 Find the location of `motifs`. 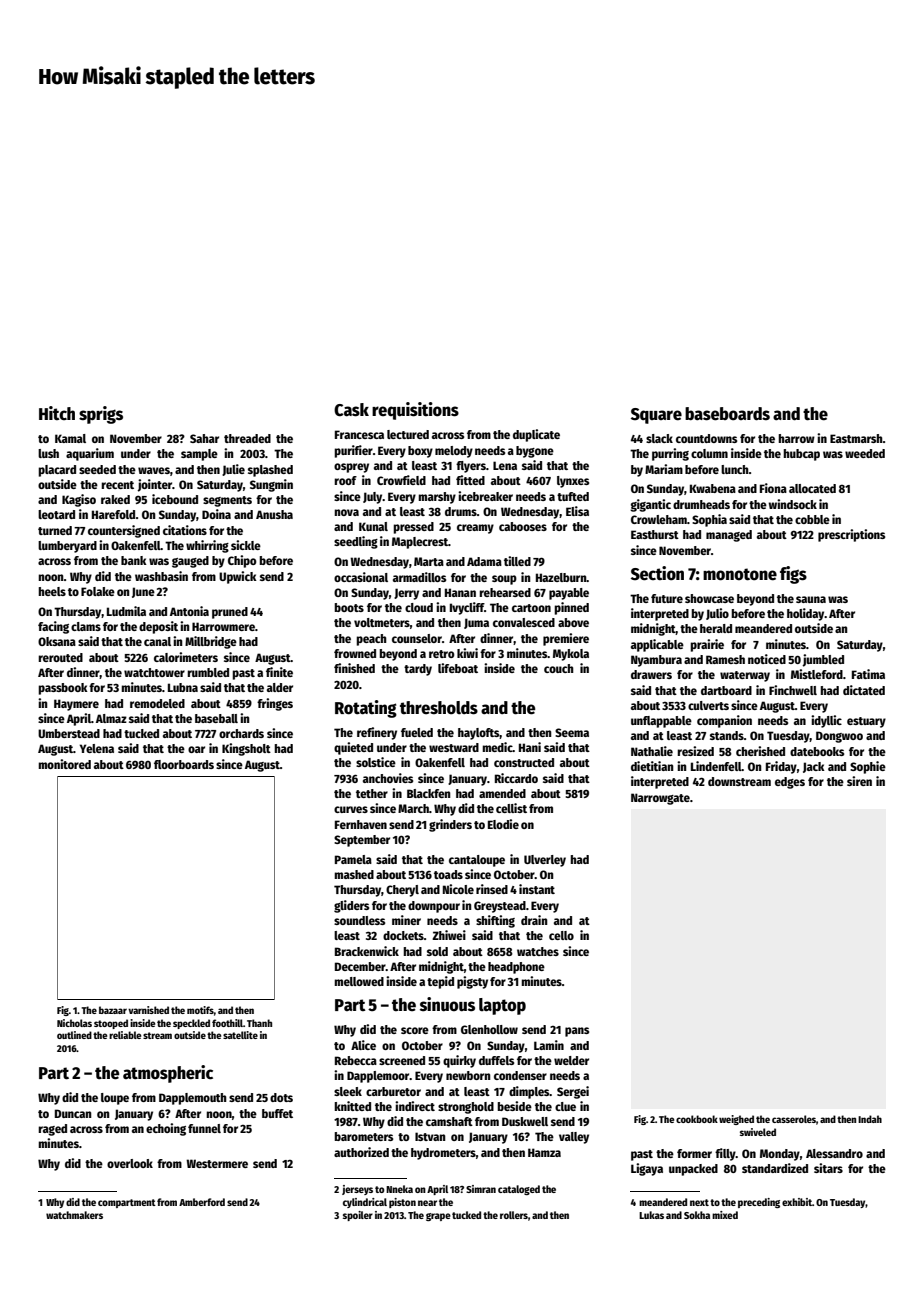

motifs is located at coordinates (200, 1010).
